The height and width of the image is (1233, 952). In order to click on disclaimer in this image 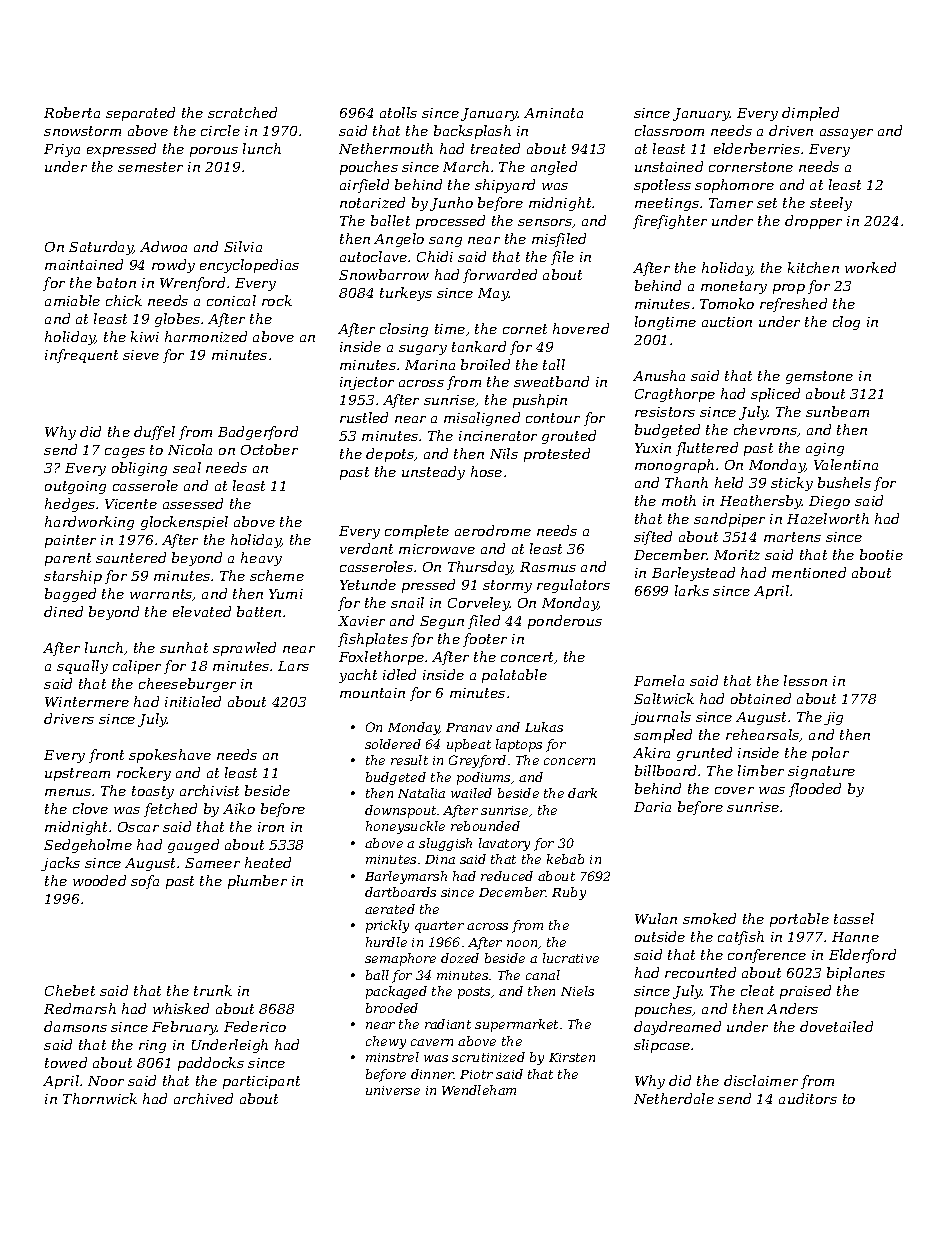, I will do `click(761, 1080)`.
